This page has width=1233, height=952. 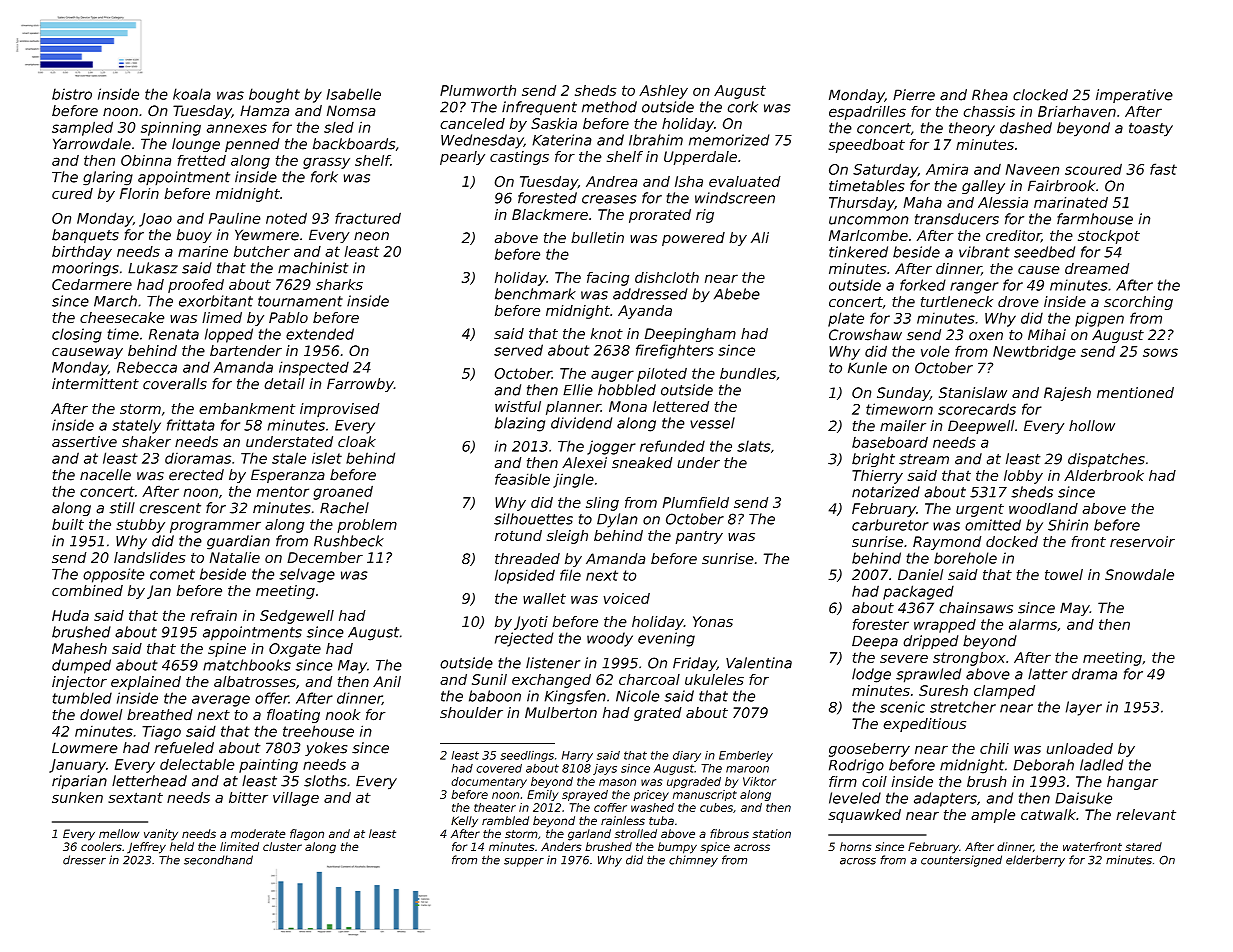 What do you see at coordinates (174, 334) in the page?
I see `Renata` at bounding box center [174, 334].
